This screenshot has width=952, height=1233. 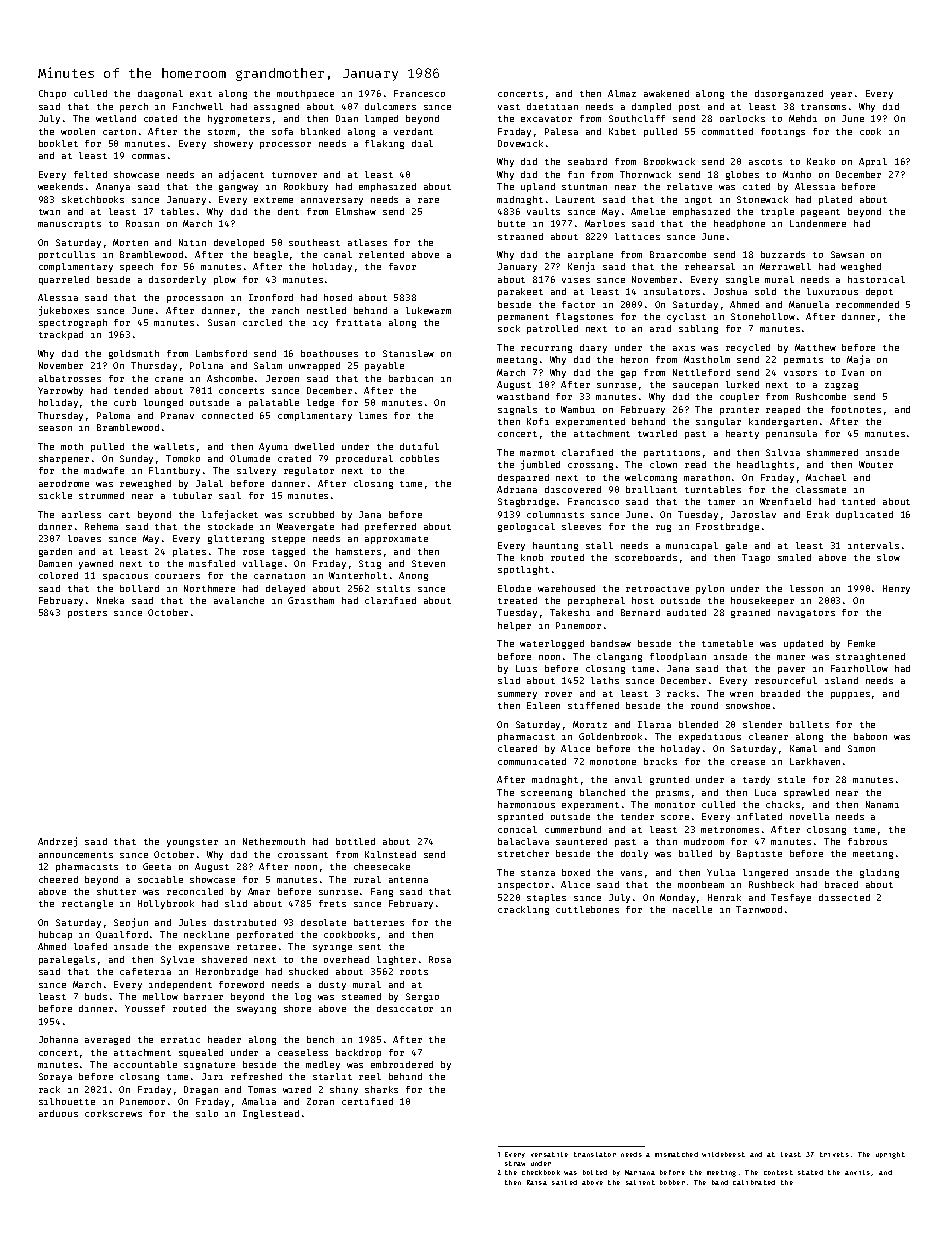 What do you see at coordinates (201, 94) in the screenshot?
I see `exit` at bounding box center [201, 94].
